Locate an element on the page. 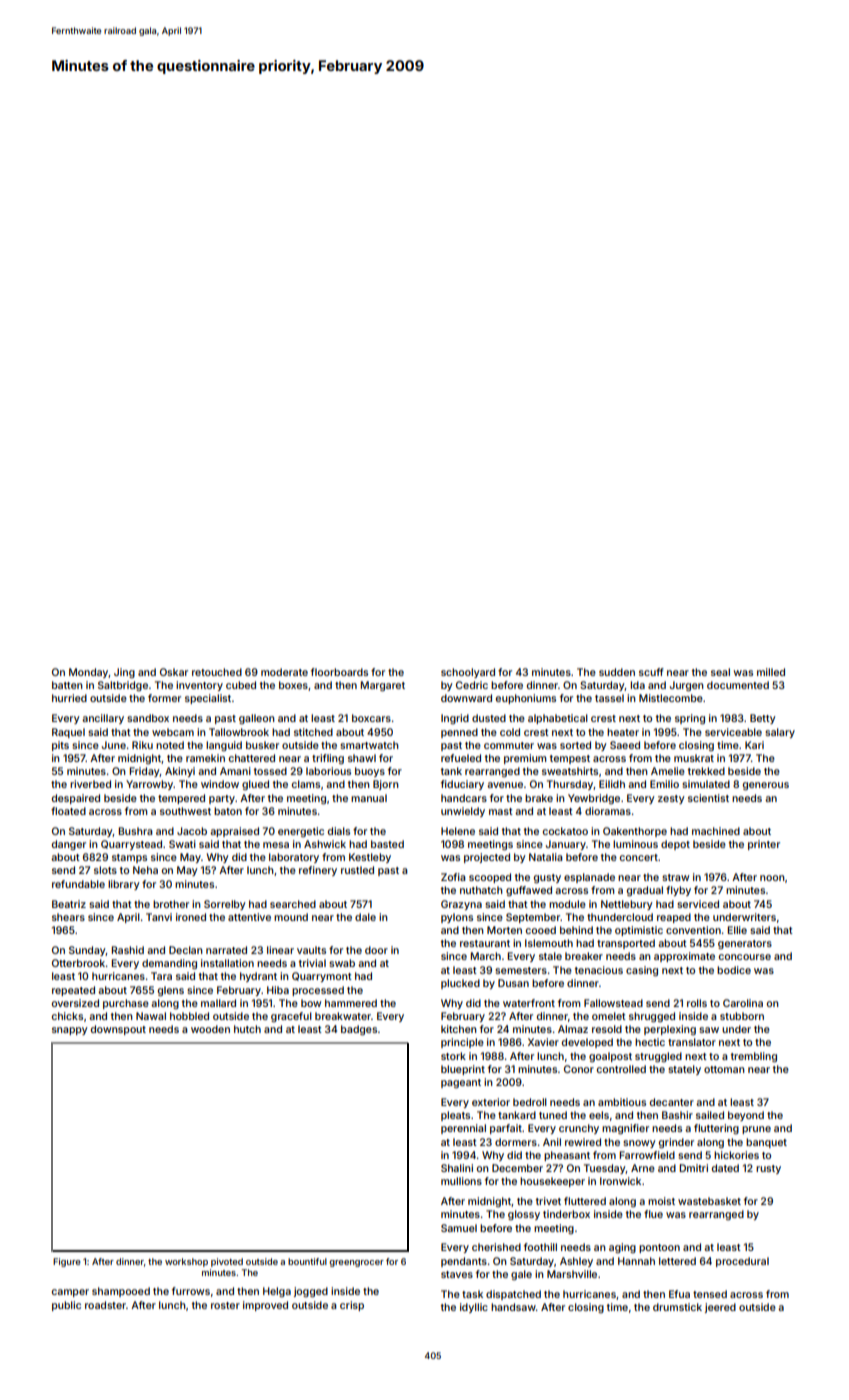 This document has height=1400, width=849. sudden is located at coordinates (617, 672).
